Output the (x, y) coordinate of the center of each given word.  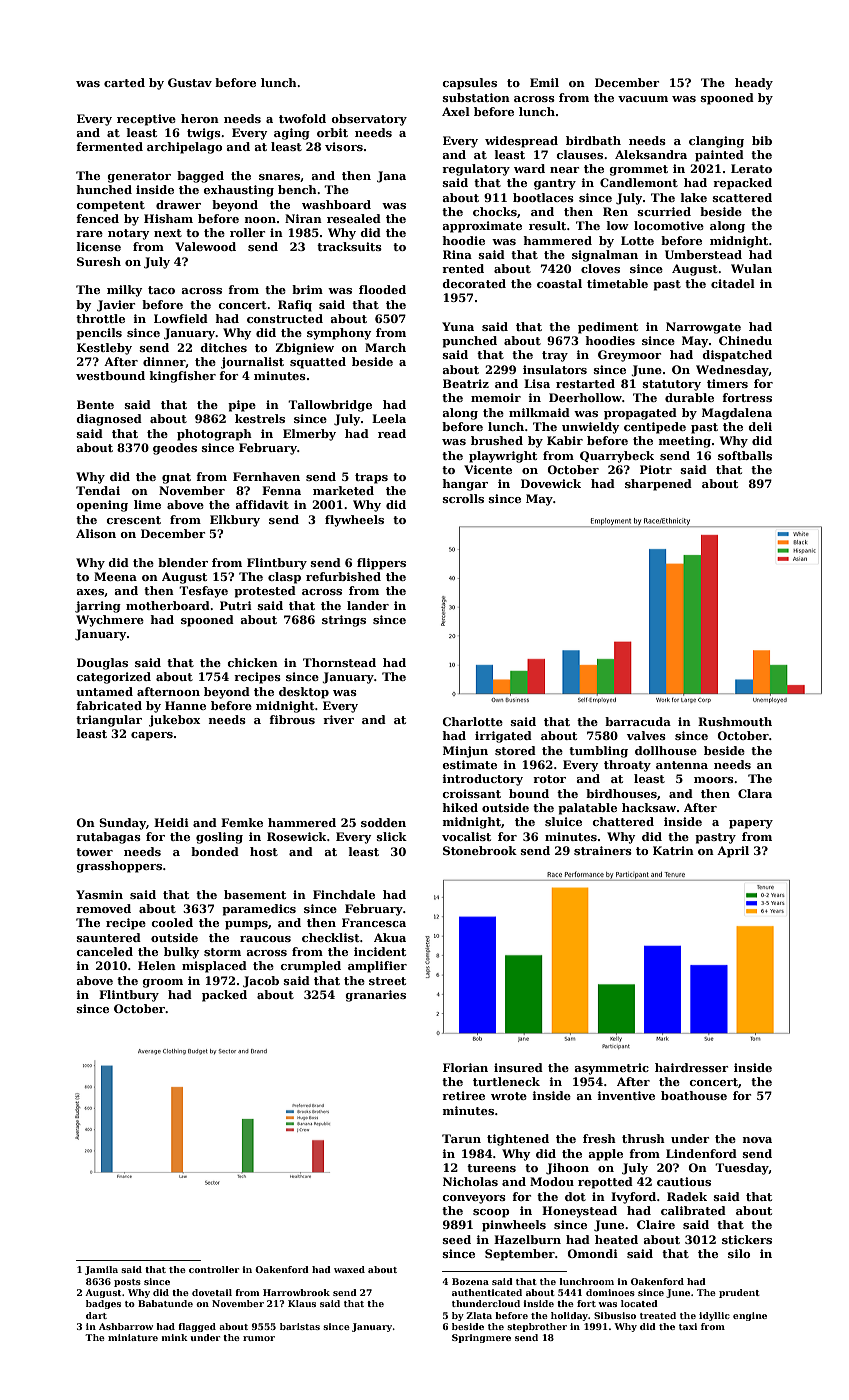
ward (529, 168)
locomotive (669, 225)
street (387, 981)
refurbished (343, 576)
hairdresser (691, 1067)
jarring (98, 607)
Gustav (190, 82)
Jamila (101, 1270)
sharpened (658, 485)
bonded (215, 851)
